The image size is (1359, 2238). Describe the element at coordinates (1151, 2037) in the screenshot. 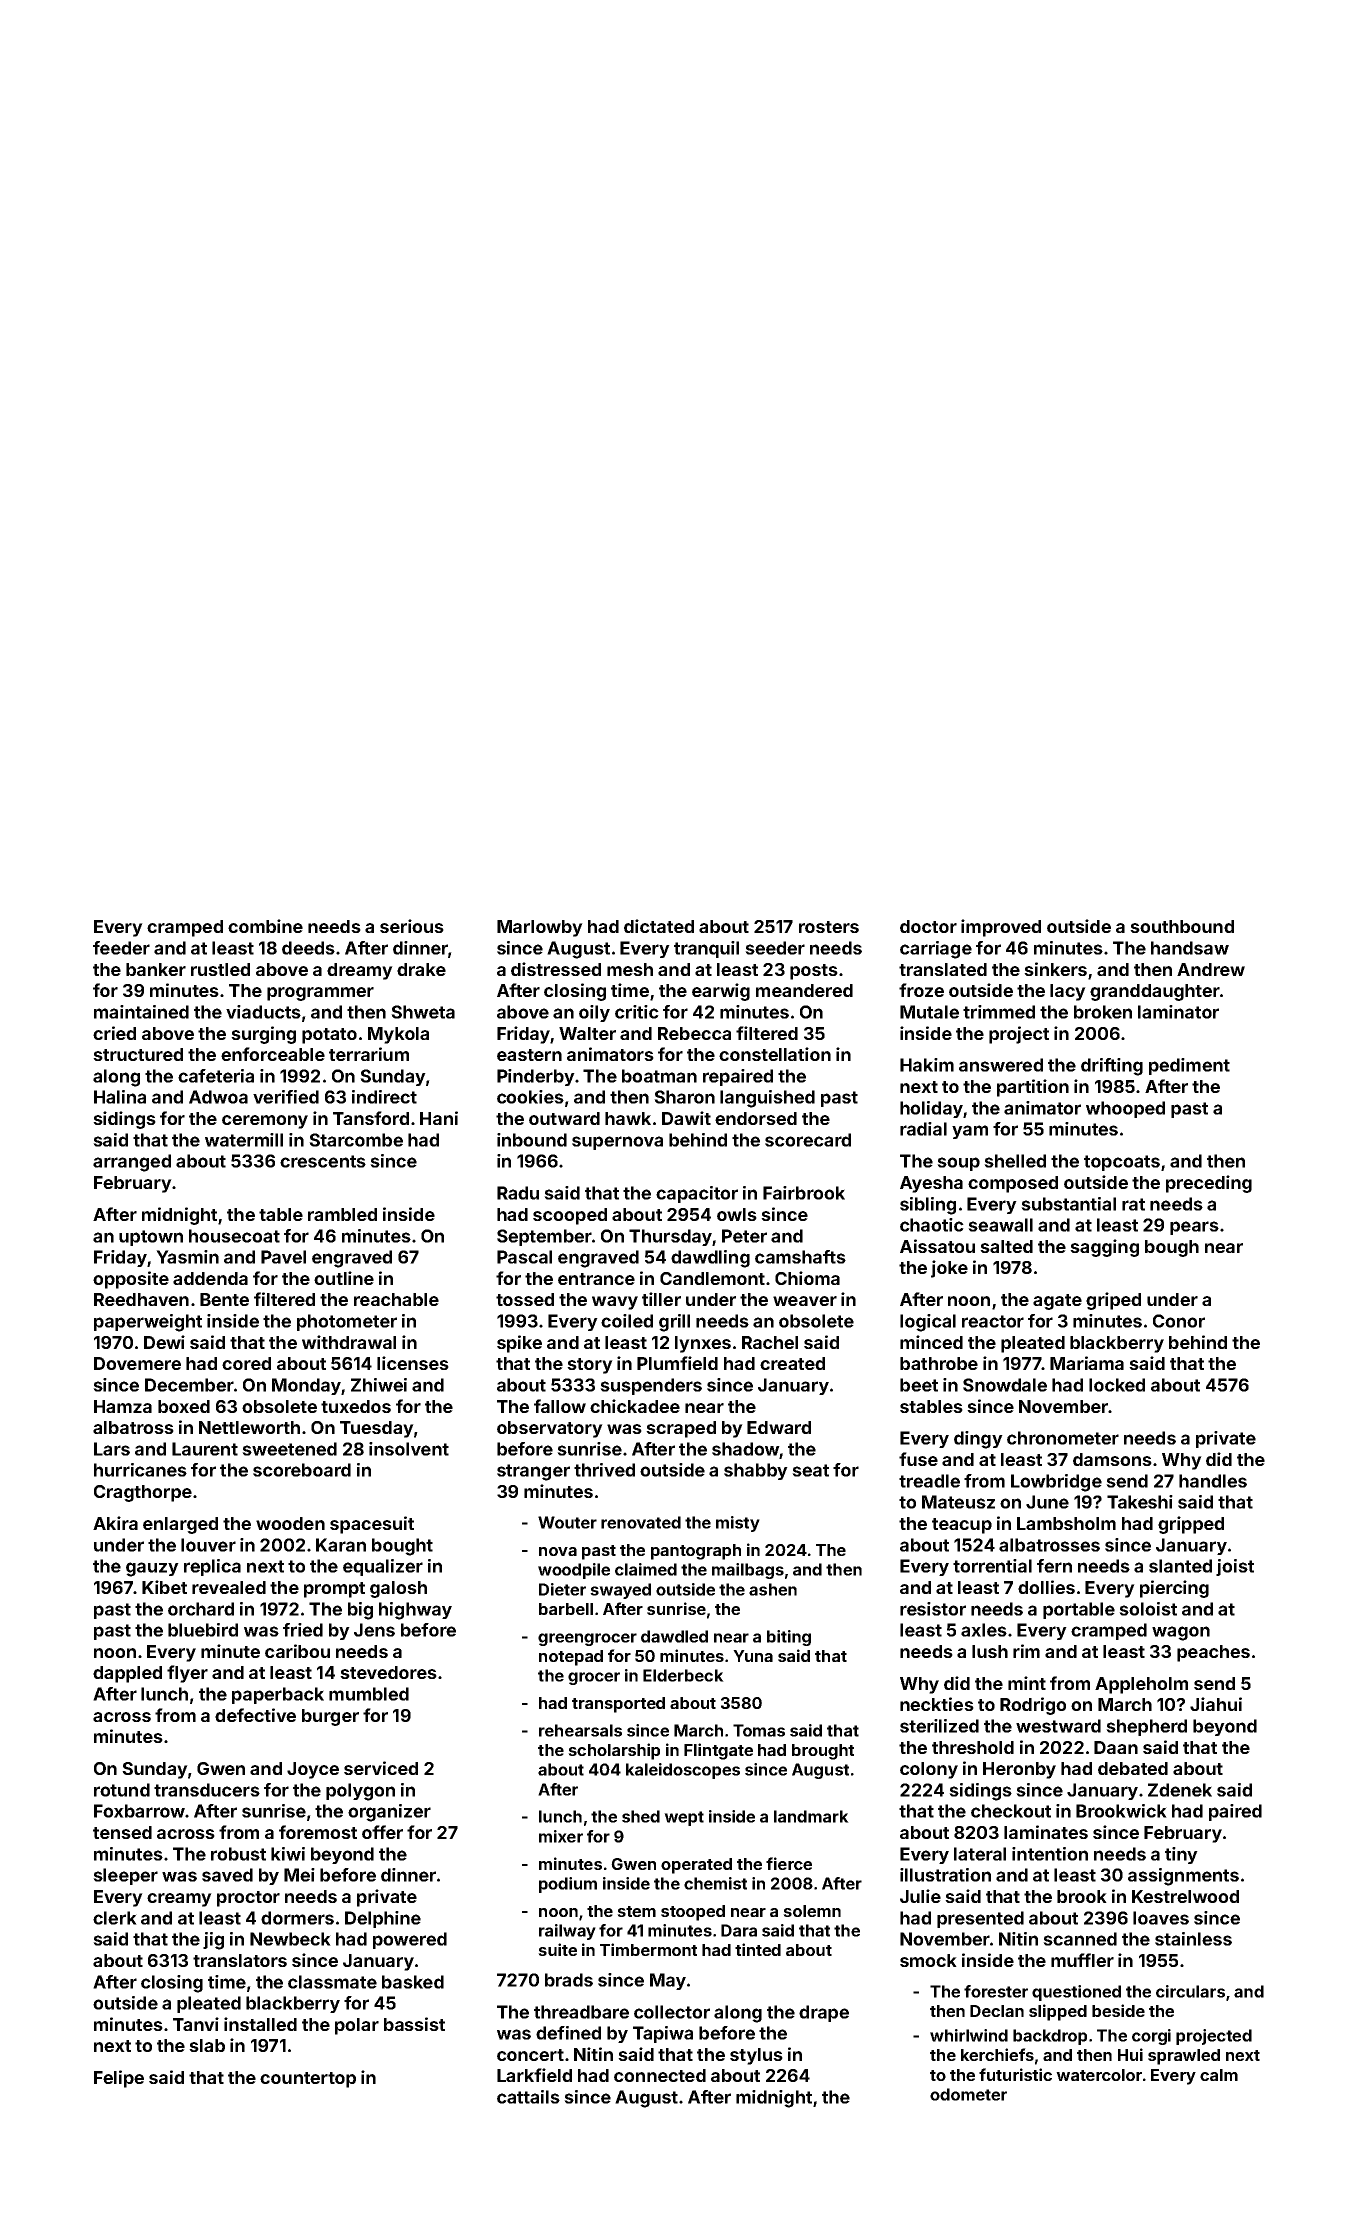

I see `corgi` at that location.
